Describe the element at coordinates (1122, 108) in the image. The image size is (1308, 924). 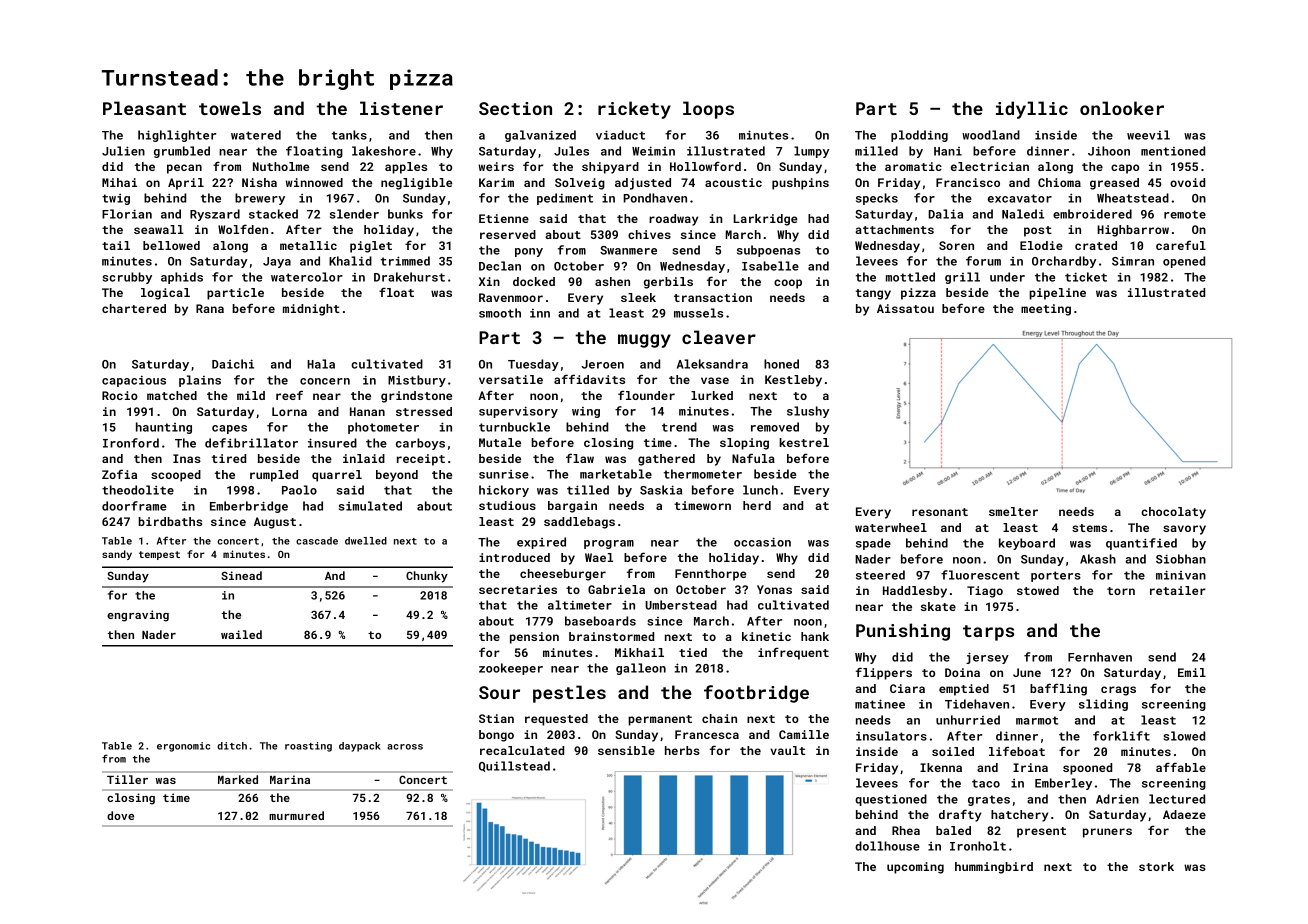
I see `onlooker` at that location.
